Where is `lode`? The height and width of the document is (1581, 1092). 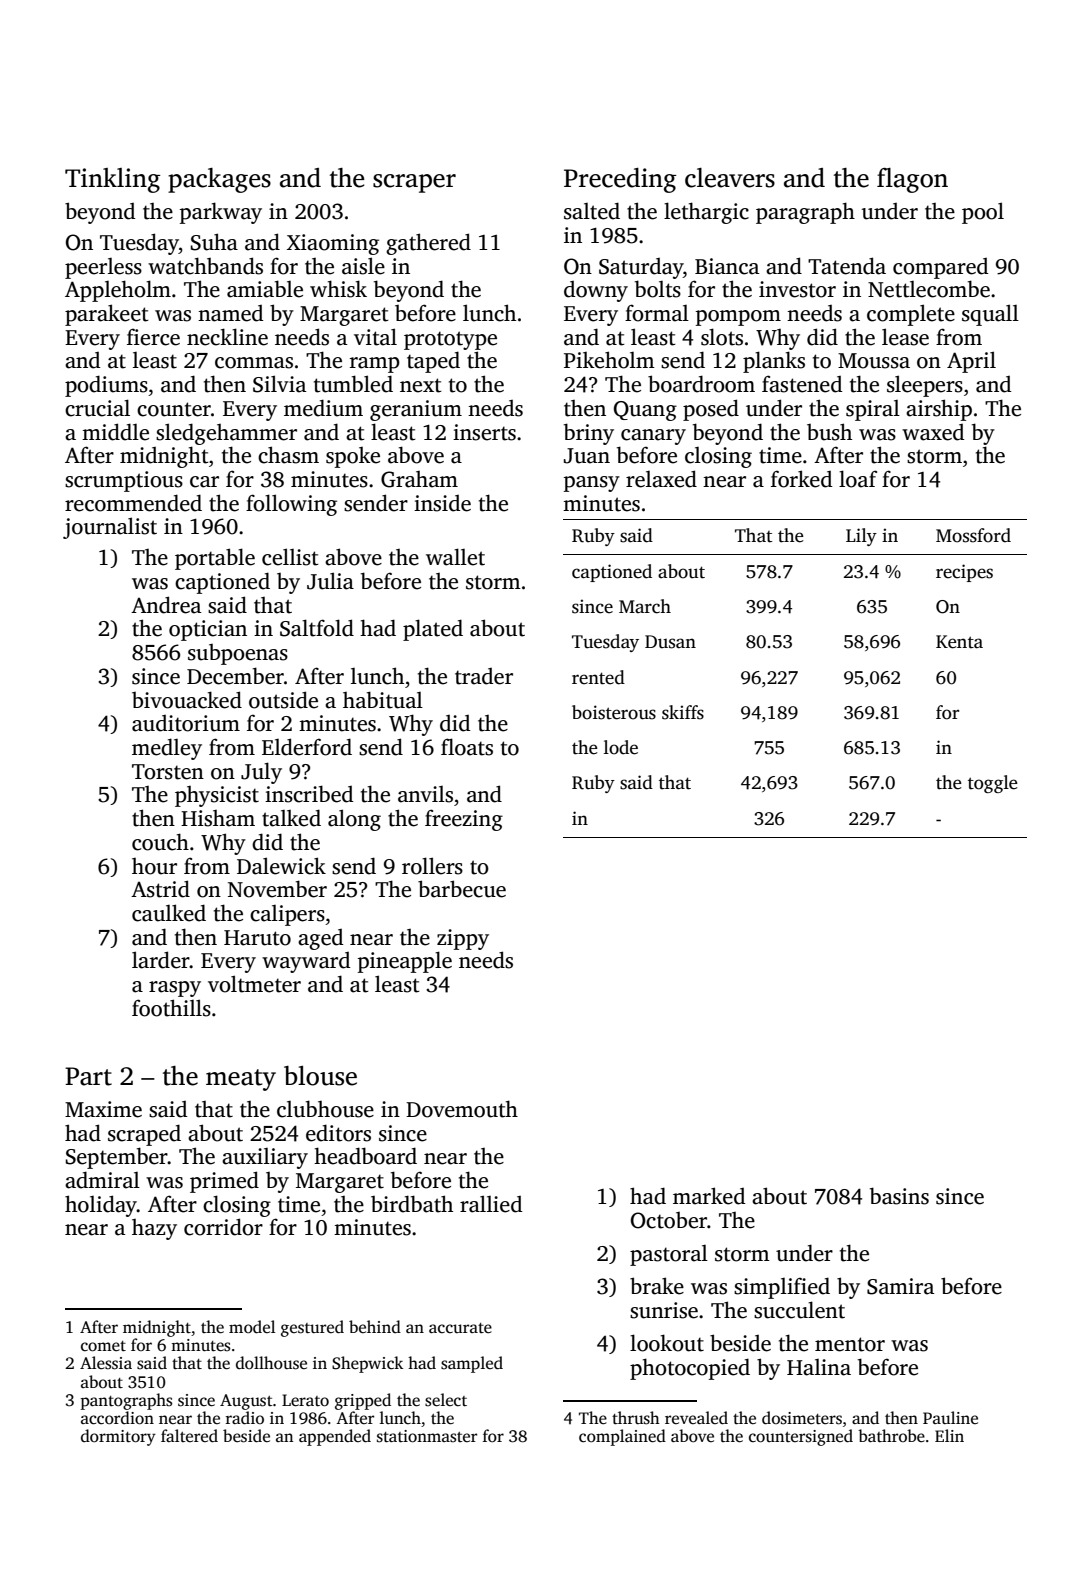 lode is located at coordinates (621, 747).
